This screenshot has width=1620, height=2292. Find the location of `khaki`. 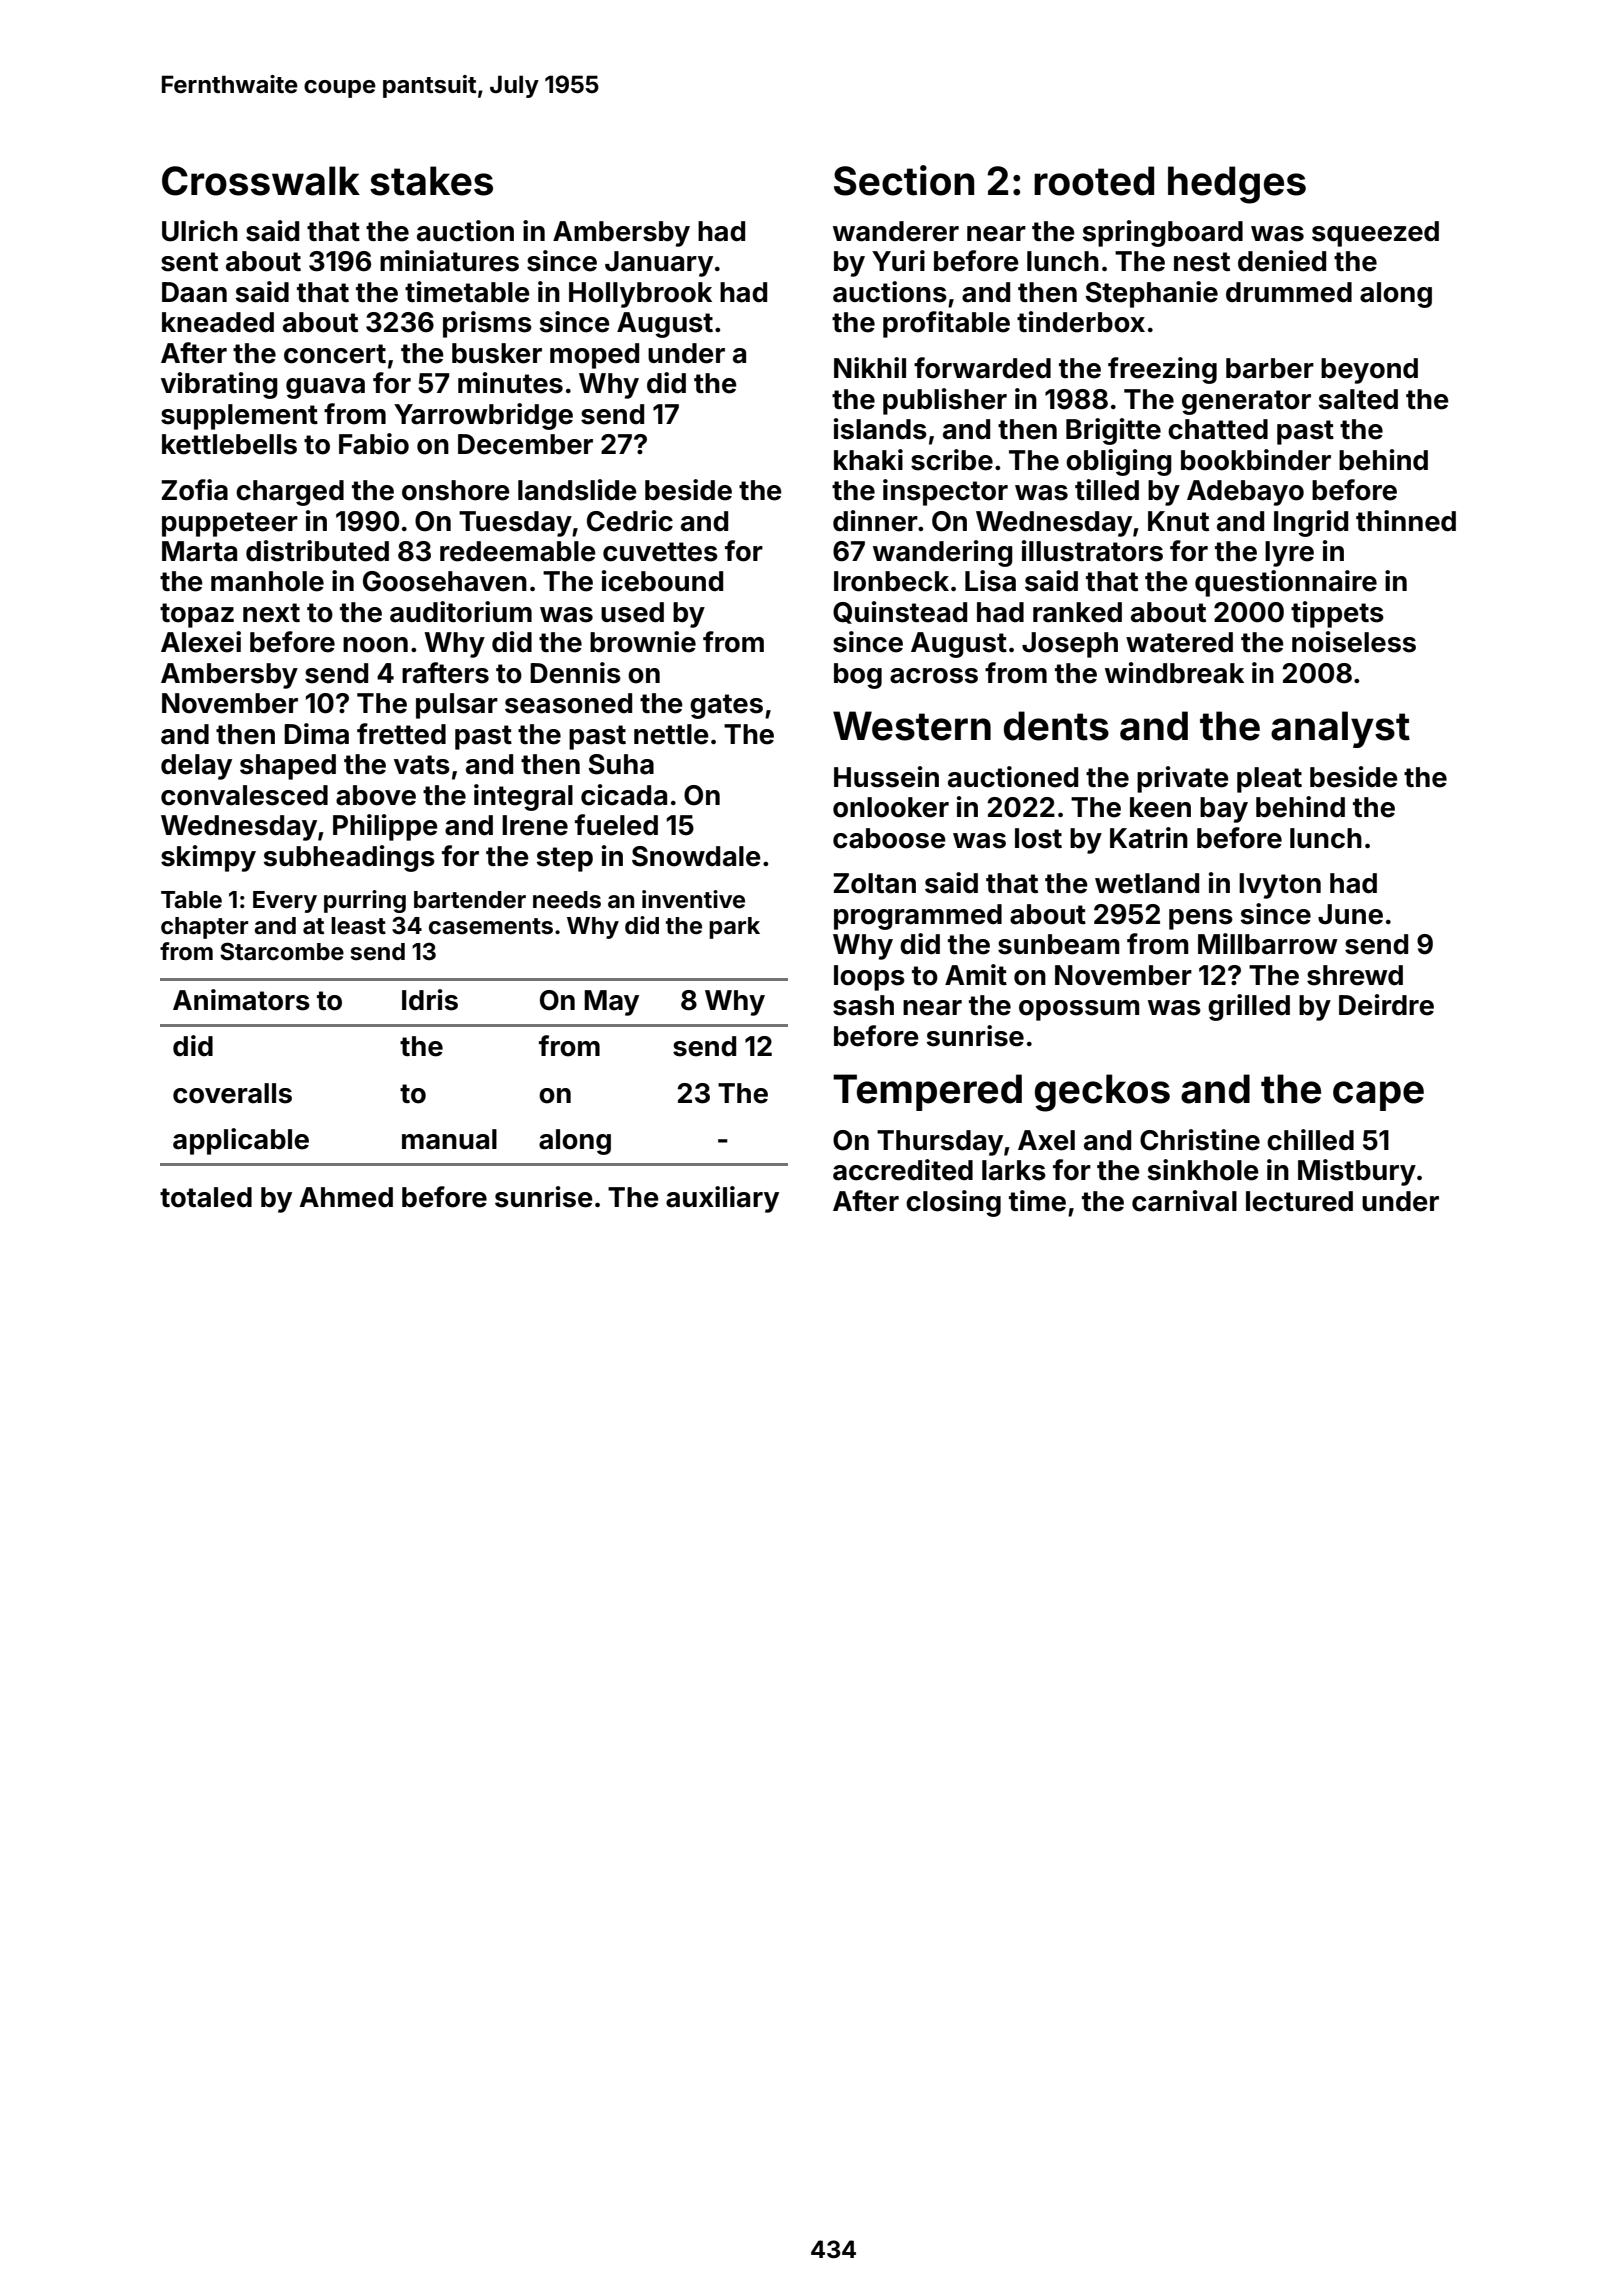

khaki is located at coordinates (868, 460).
